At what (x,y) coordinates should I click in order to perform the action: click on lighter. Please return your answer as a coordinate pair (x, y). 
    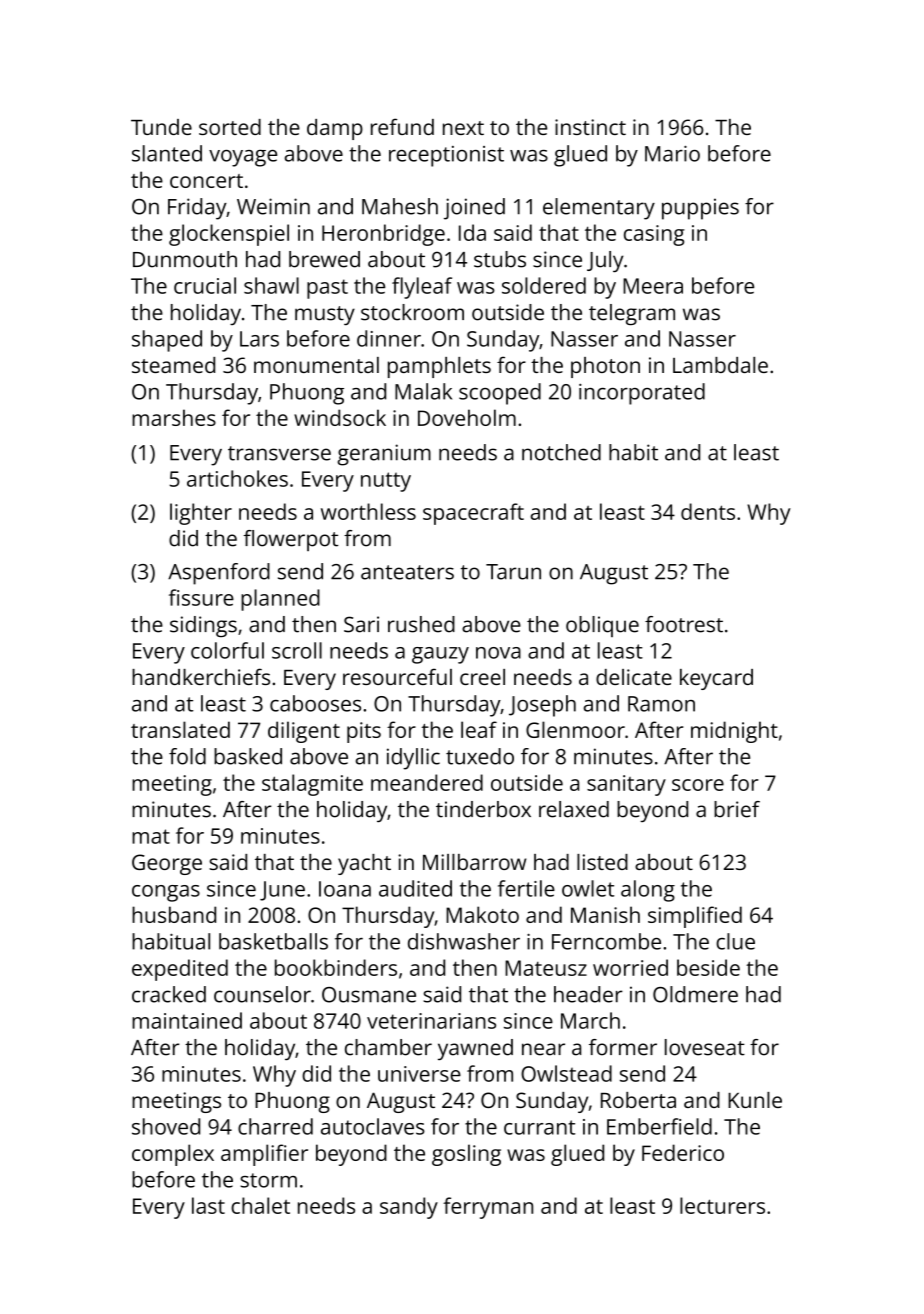
    Looking at the image, I should click on (201, 514).
